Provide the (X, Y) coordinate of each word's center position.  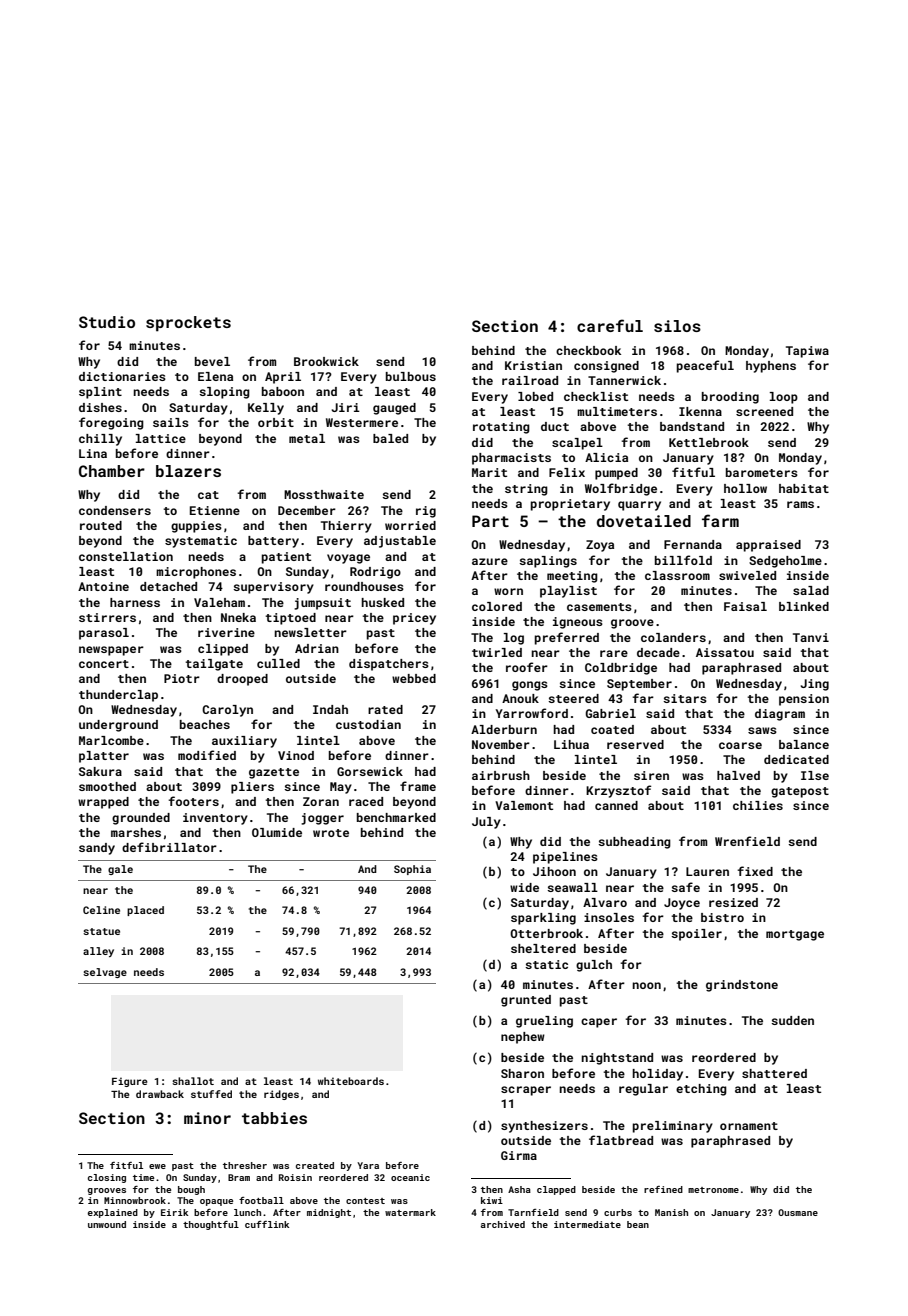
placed (145, 911)
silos (677, 326)
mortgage (795, 935)
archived (503, 1224)
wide (524, 887)
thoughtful (211, 1225)
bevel (212, 361)
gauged (394, 409)
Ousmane (798, 1212)
